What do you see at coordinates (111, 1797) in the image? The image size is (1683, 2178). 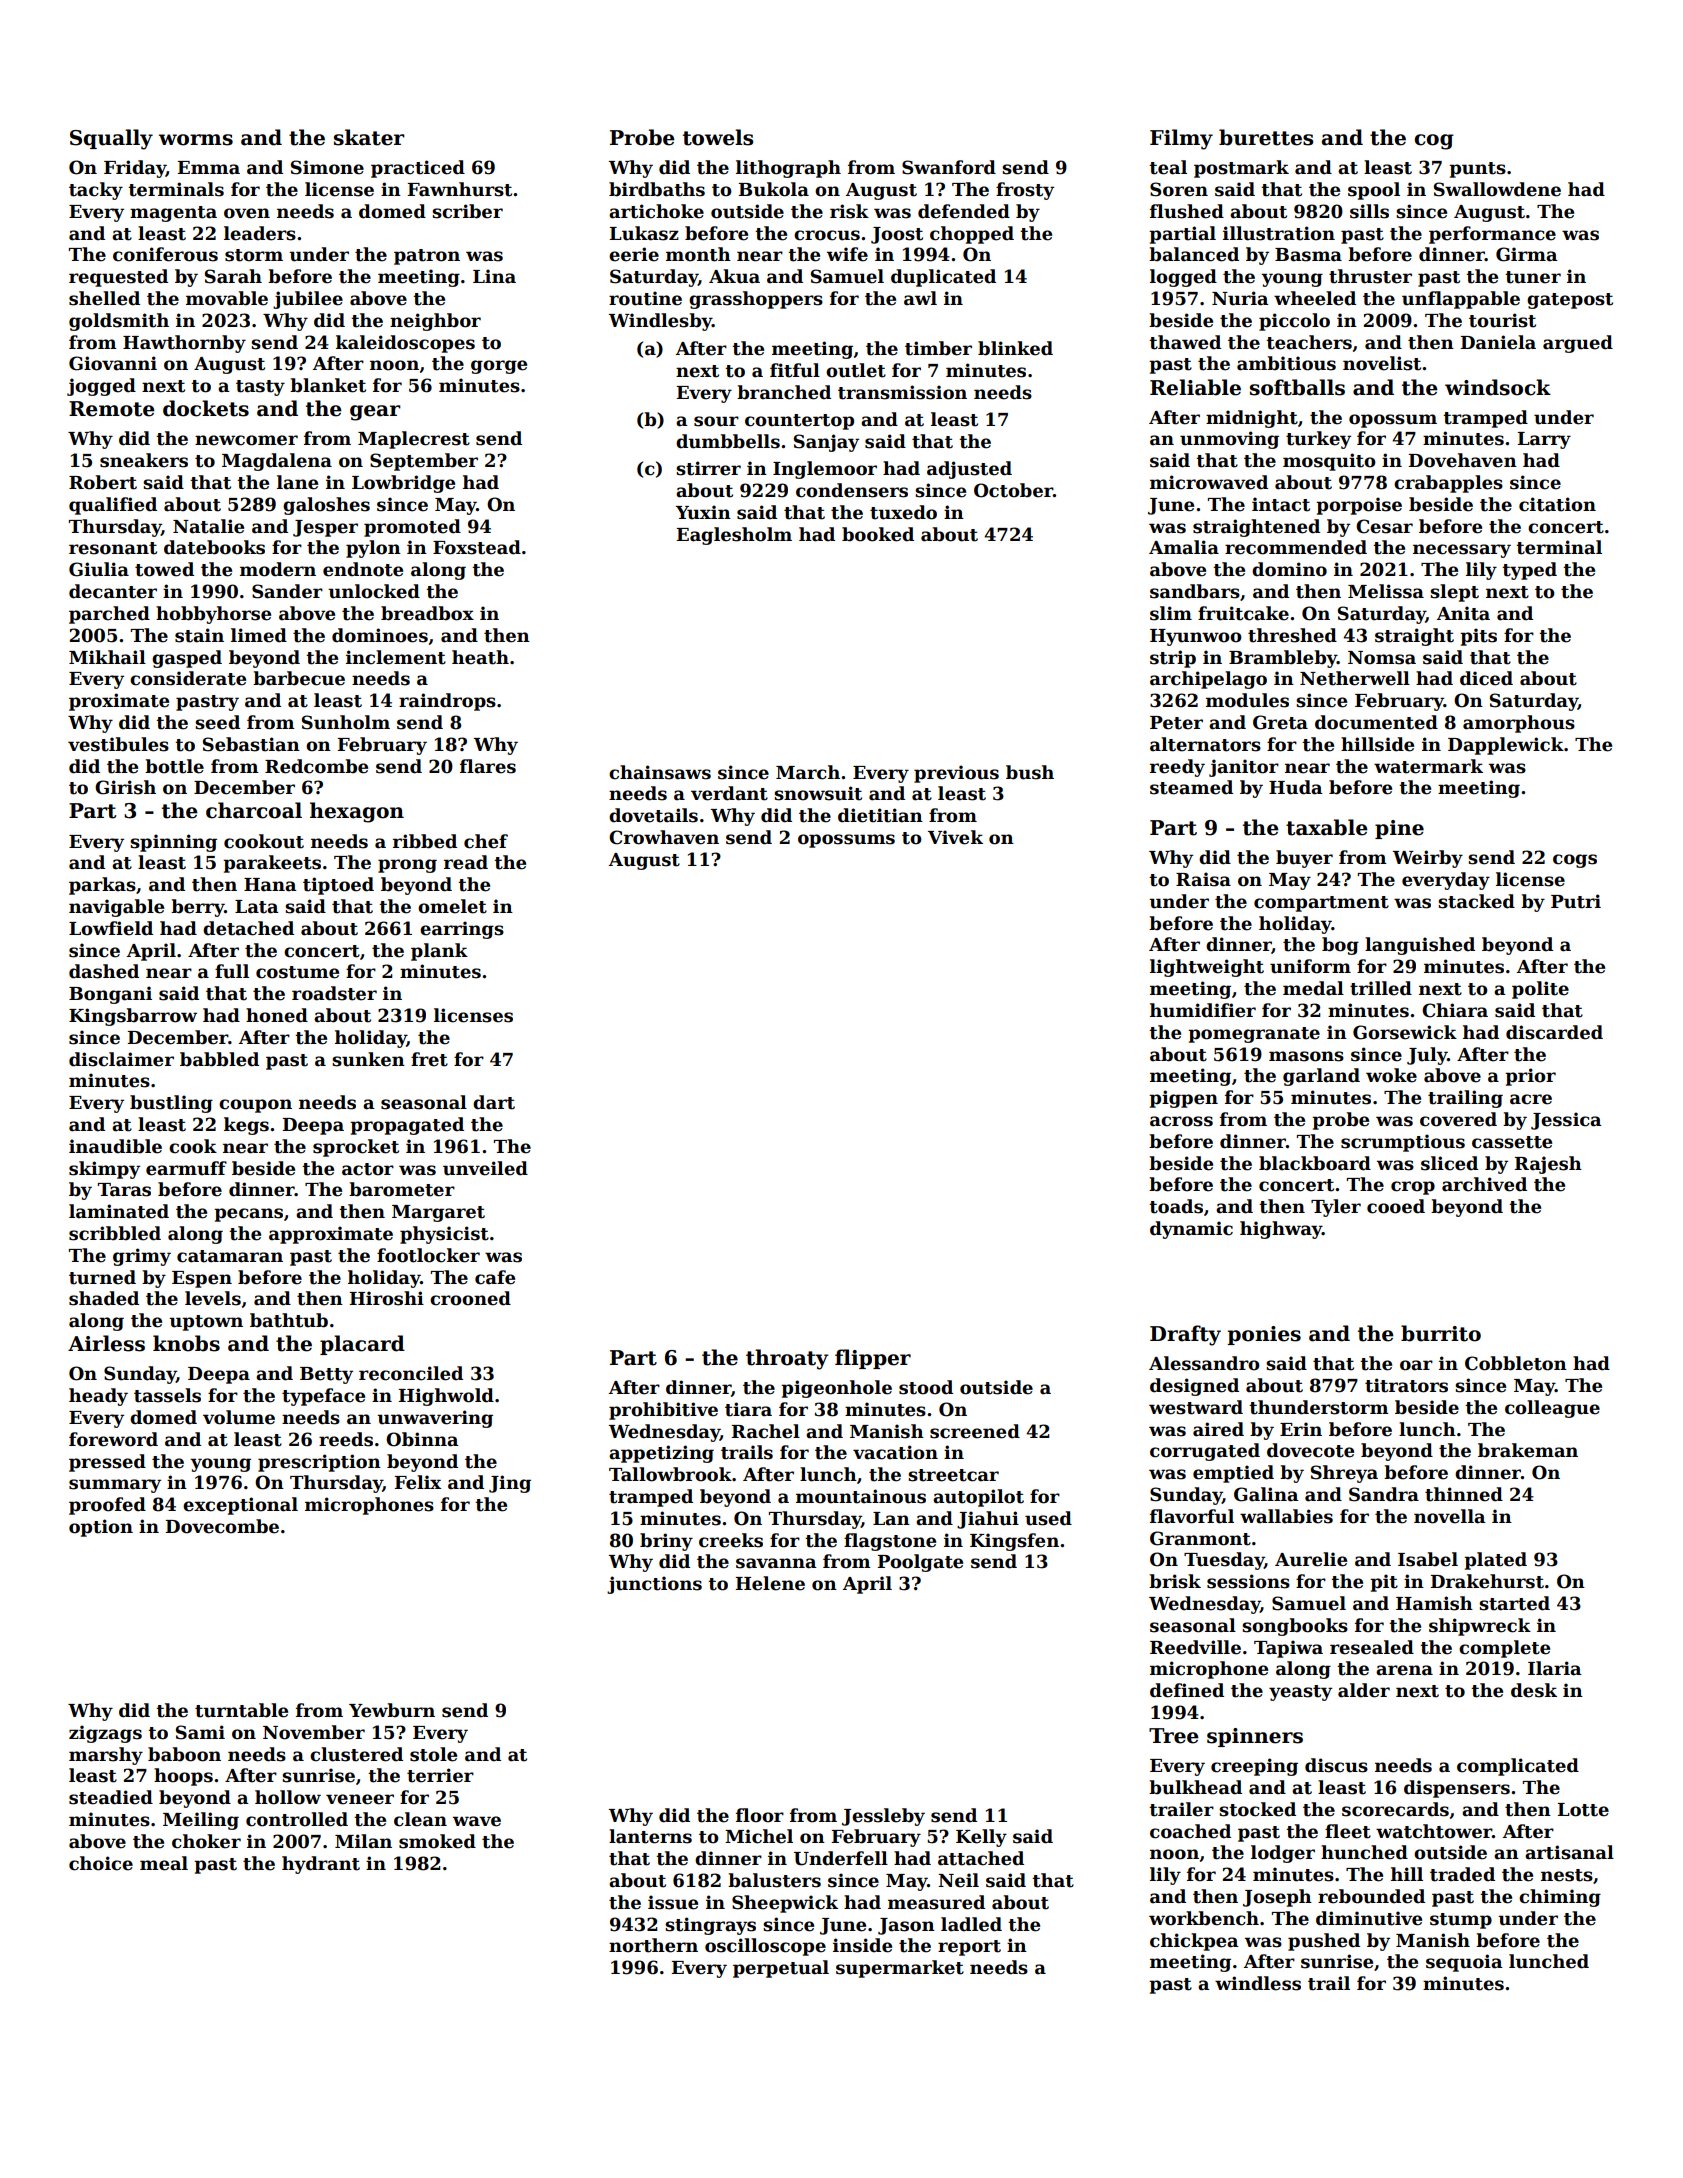 I see `steadied` at bounding box center [111, 1797].
